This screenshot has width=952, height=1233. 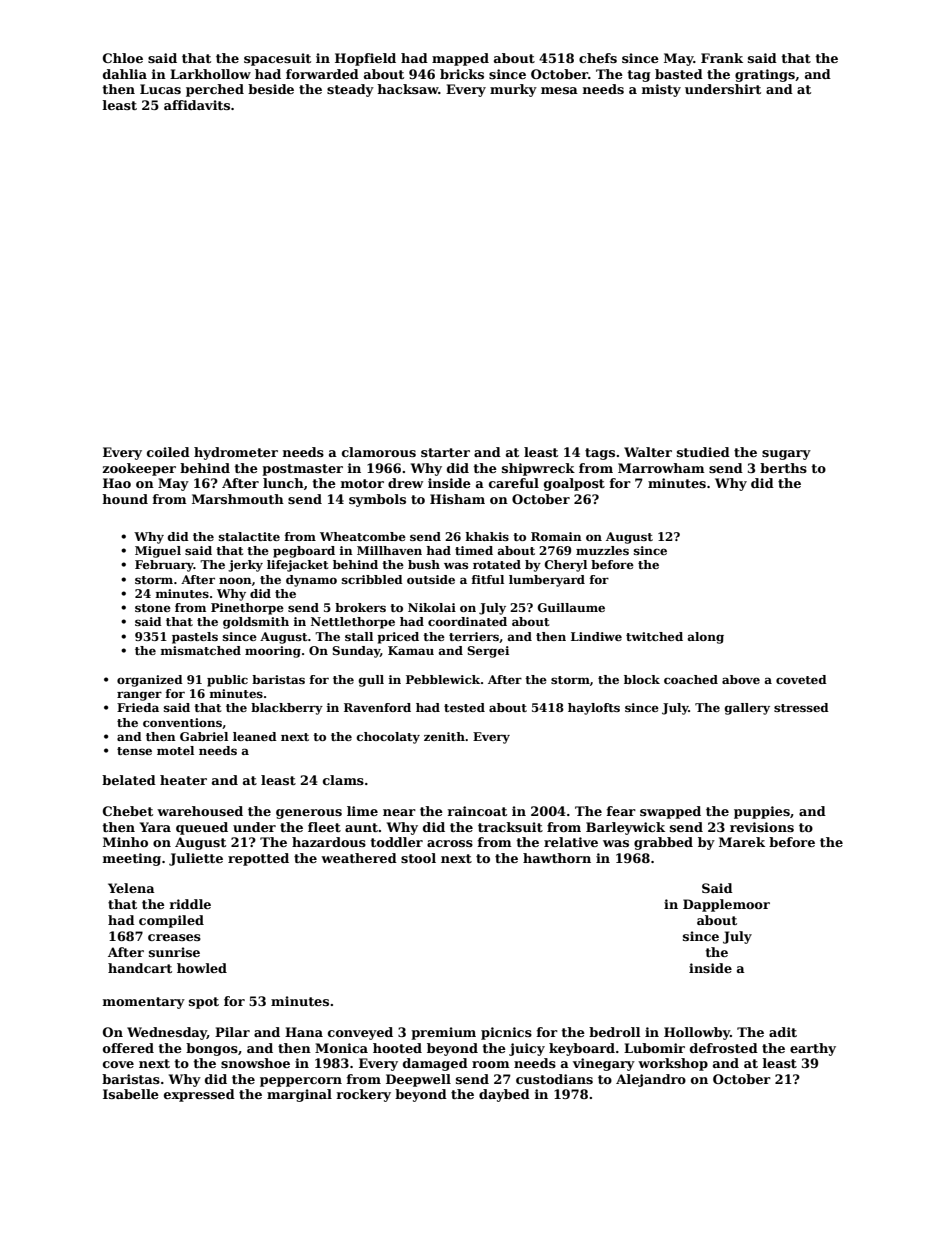 What do you see at coordinates (460, 59) in the screenshot?
I see `mapped` at bounding box center [460, 59].
